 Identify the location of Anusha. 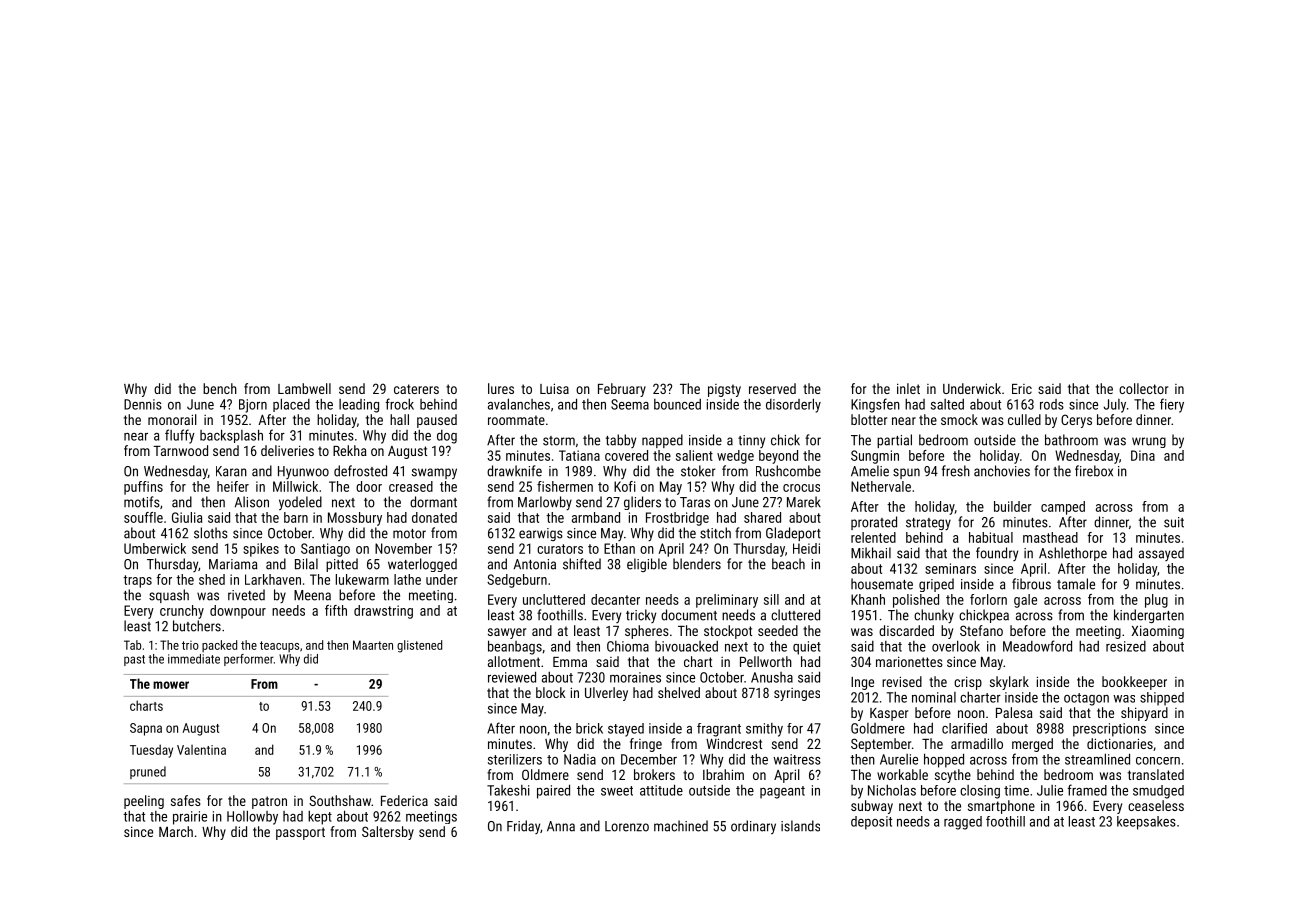
(772, 677).
